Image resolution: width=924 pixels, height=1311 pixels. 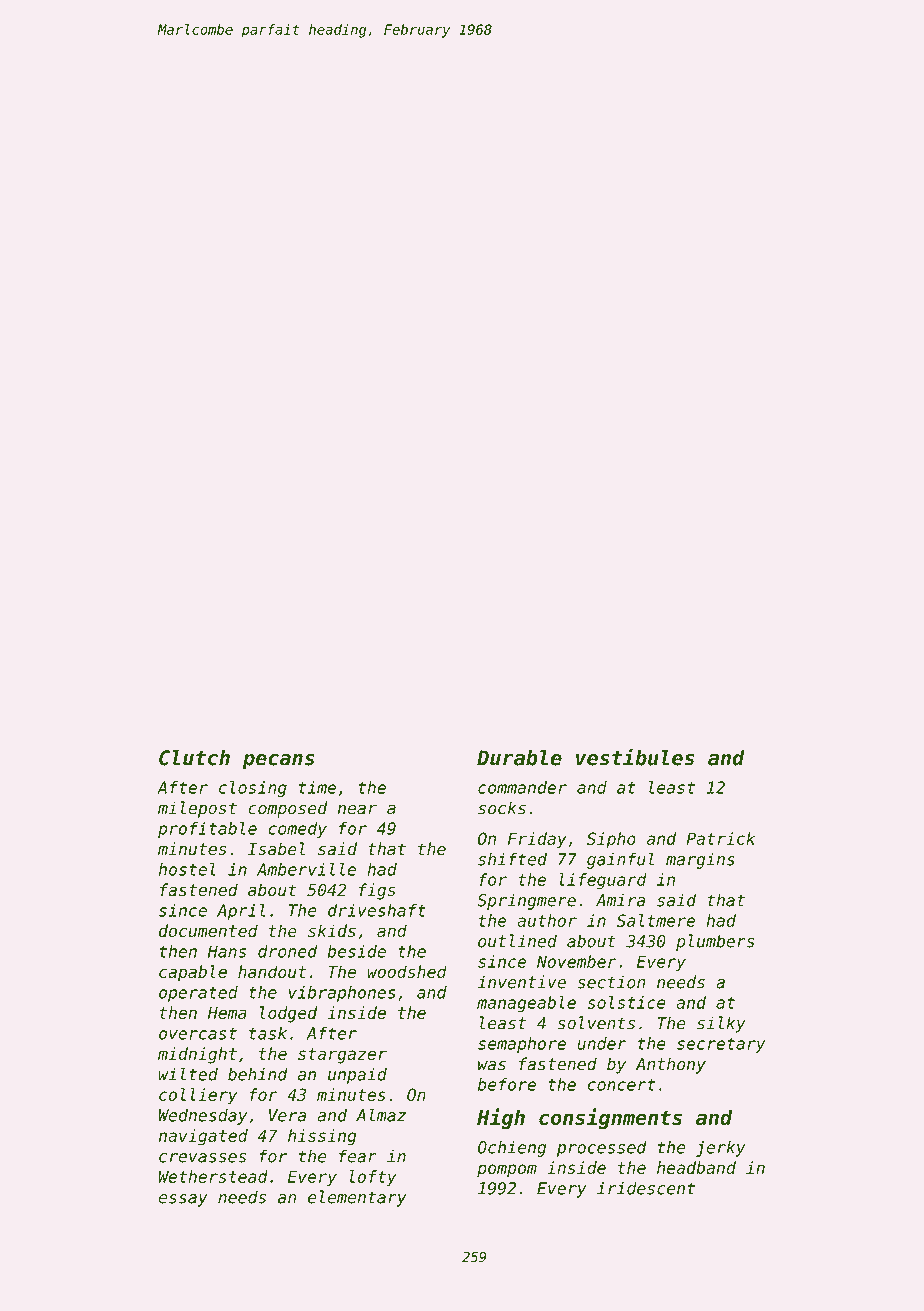 I want to click on pompom, so click(x=507, y=1170).
